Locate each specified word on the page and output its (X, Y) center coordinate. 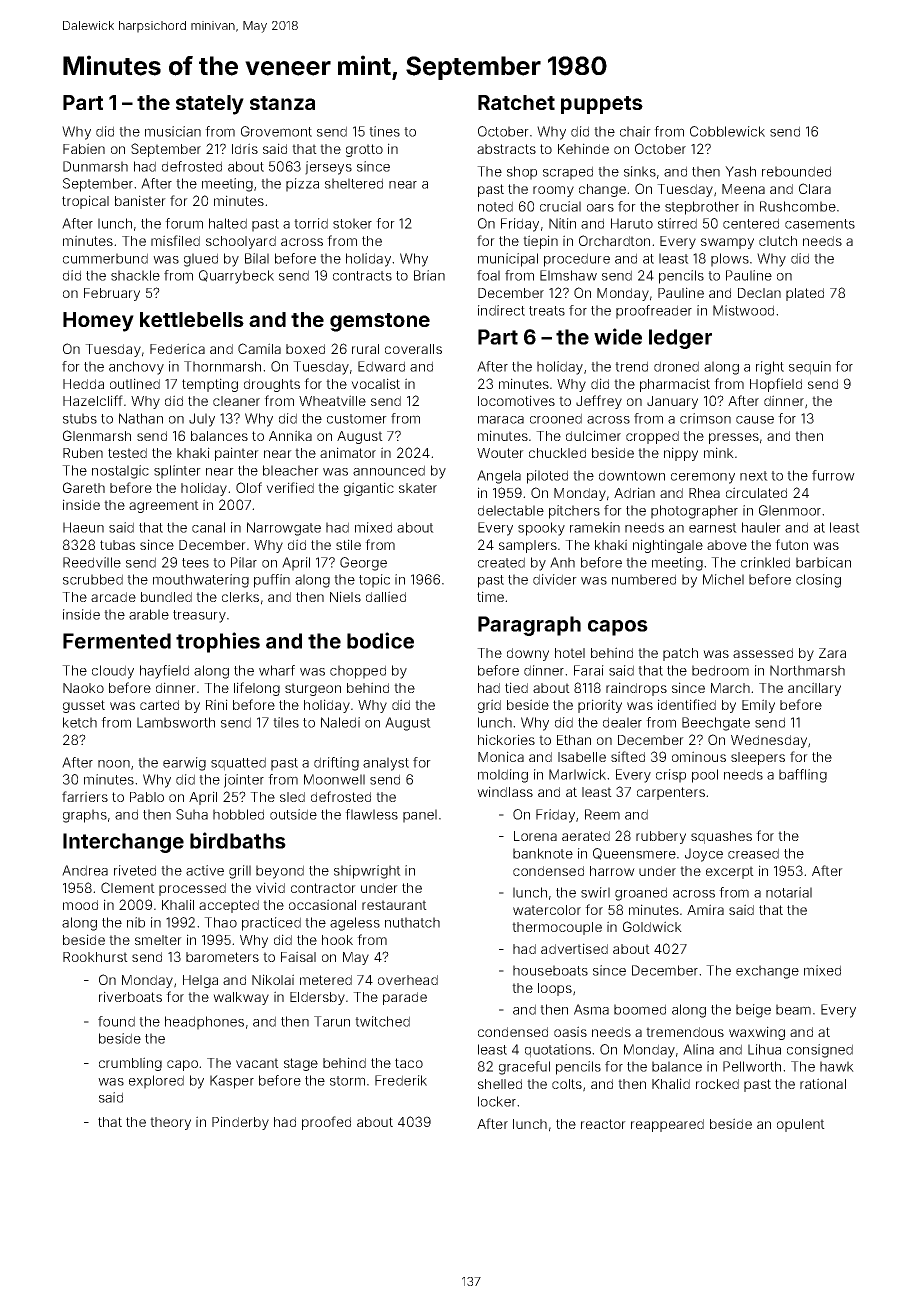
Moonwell (334, 779)
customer (357, 419)
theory (170, 1123)
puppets (602, 105)
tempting (210, 385)
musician (173, 131)
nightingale (668, 546)
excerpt (730, 872)
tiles (286, 722)
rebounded (796, 171)
